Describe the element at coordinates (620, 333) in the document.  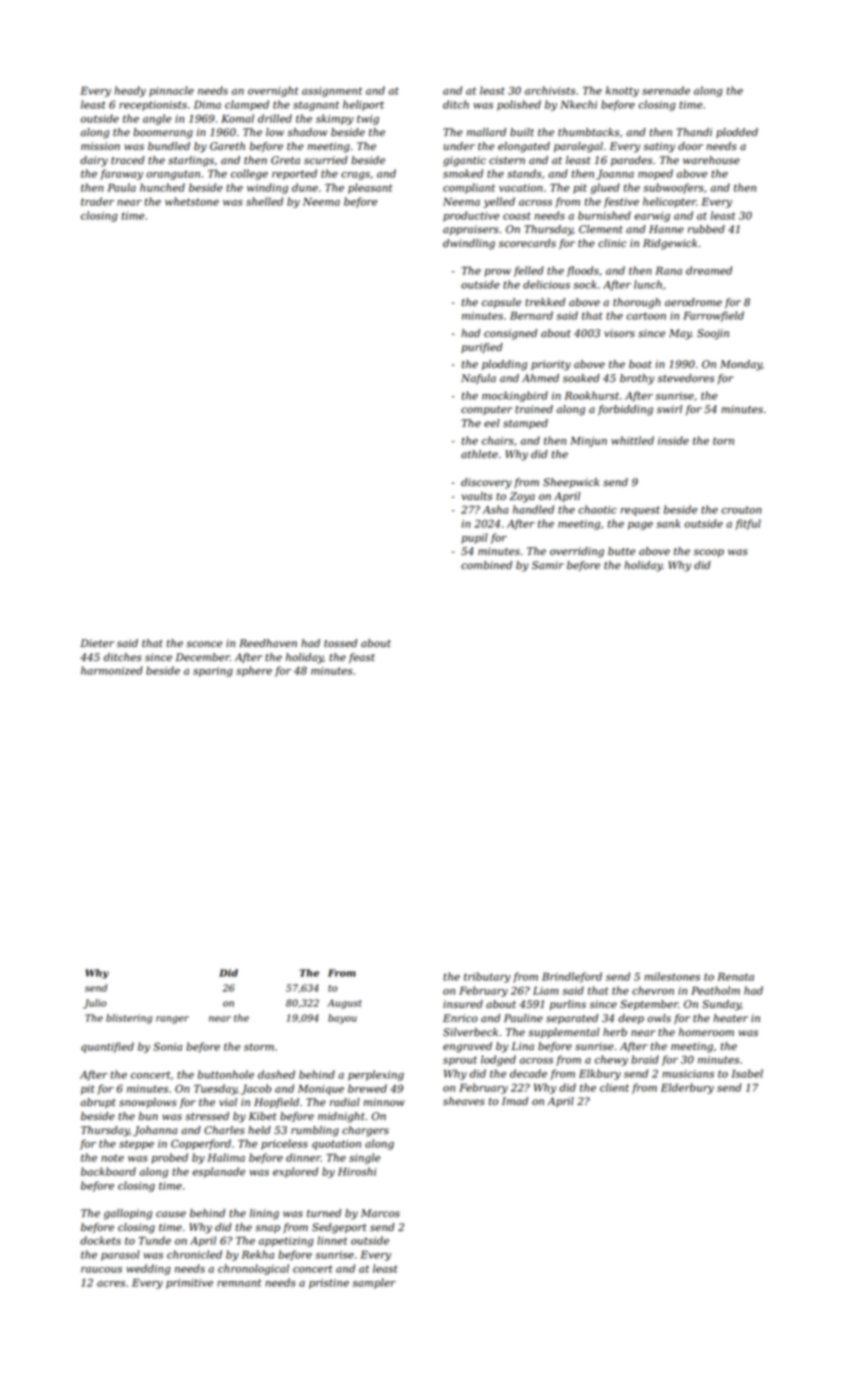
I see `visors` at that location.
